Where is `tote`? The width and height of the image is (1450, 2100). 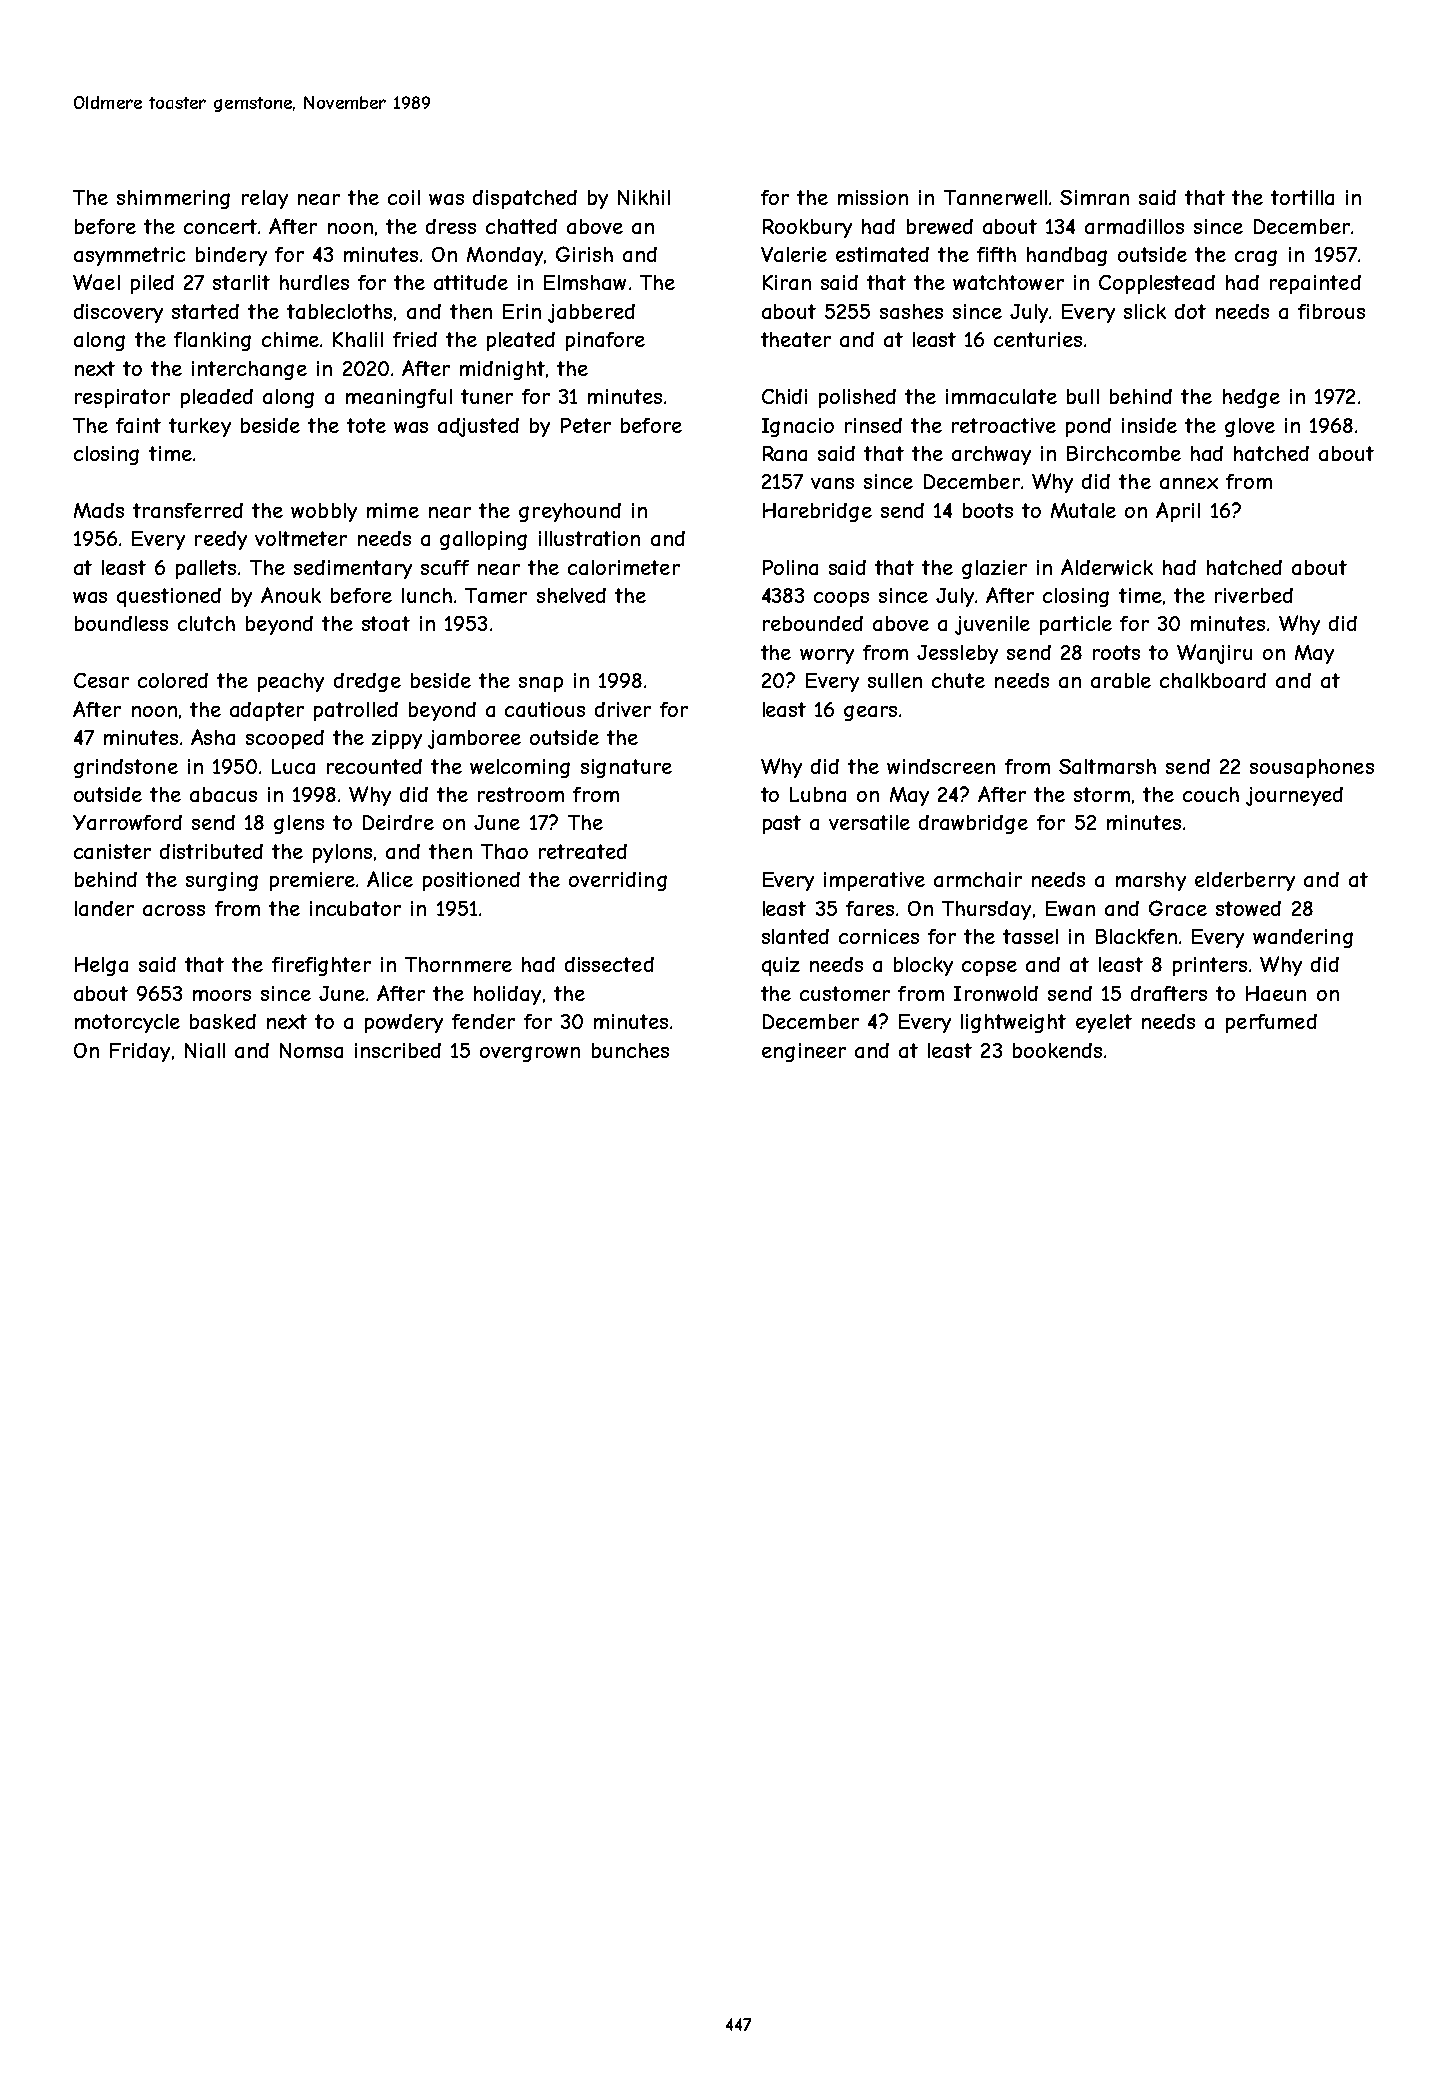 tote is located at coordinates (366, 425).
